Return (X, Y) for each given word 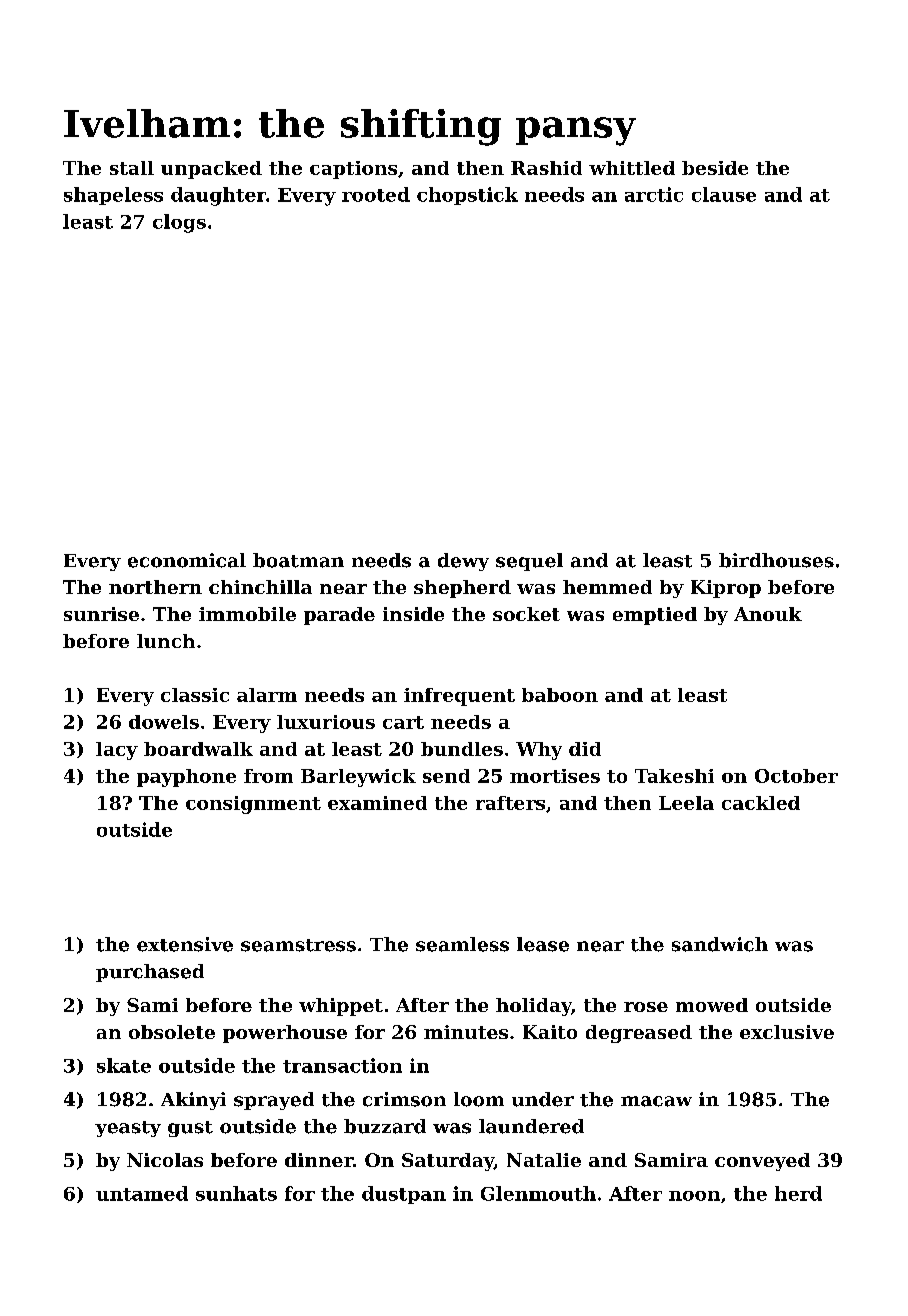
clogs (179, 223)
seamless (462, 944)
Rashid (546, 168)
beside (715, 168)
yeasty (128, 1129)
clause (724, 194)
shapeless (113, 196)
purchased (150, 973)
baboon (560, 695)
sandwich (720, 944)
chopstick (467, 196)
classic (195, 695)
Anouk (768, 614)
